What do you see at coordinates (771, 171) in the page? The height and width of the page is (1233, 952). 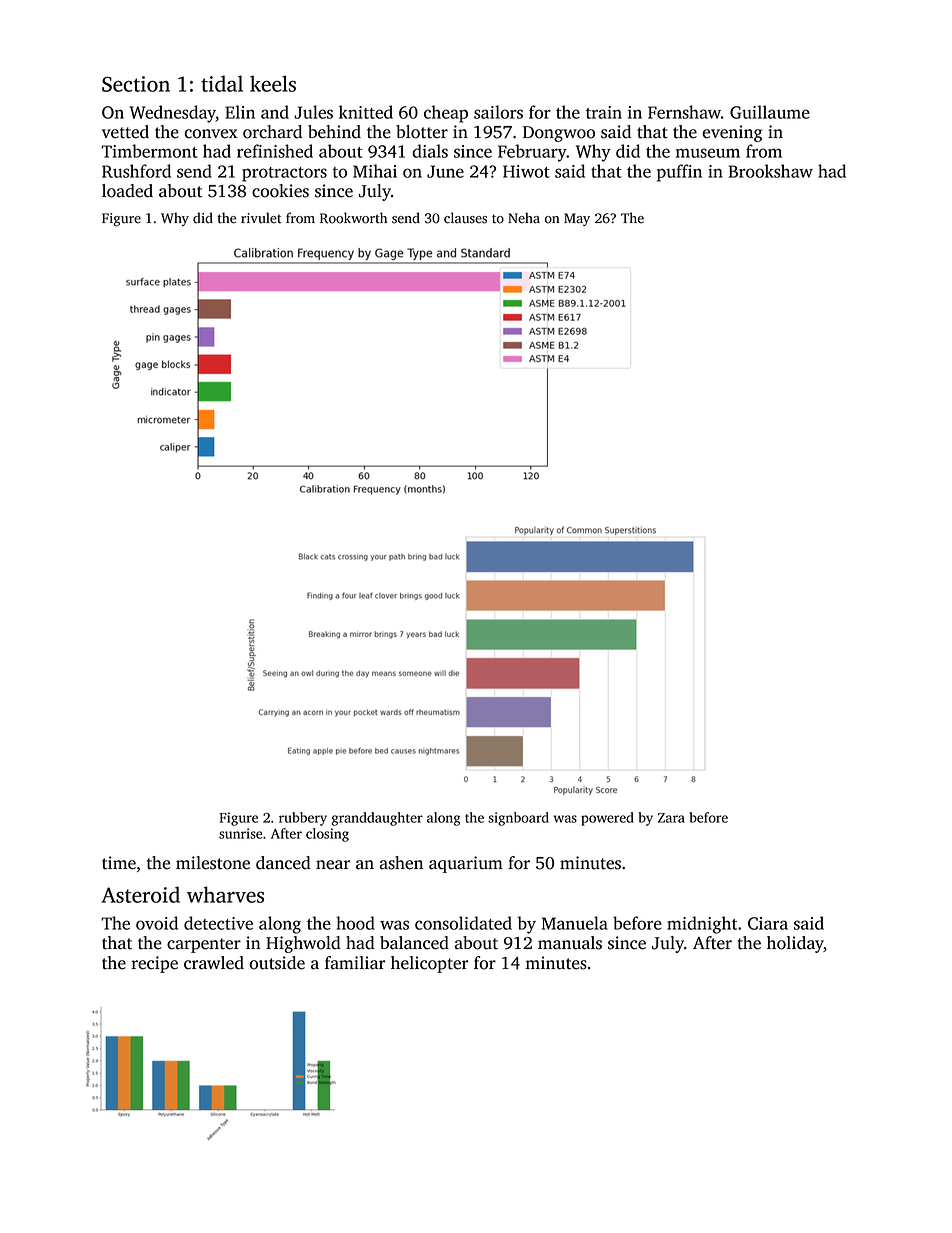 I see `Brookshaw` at bounding box center [771, 171].
